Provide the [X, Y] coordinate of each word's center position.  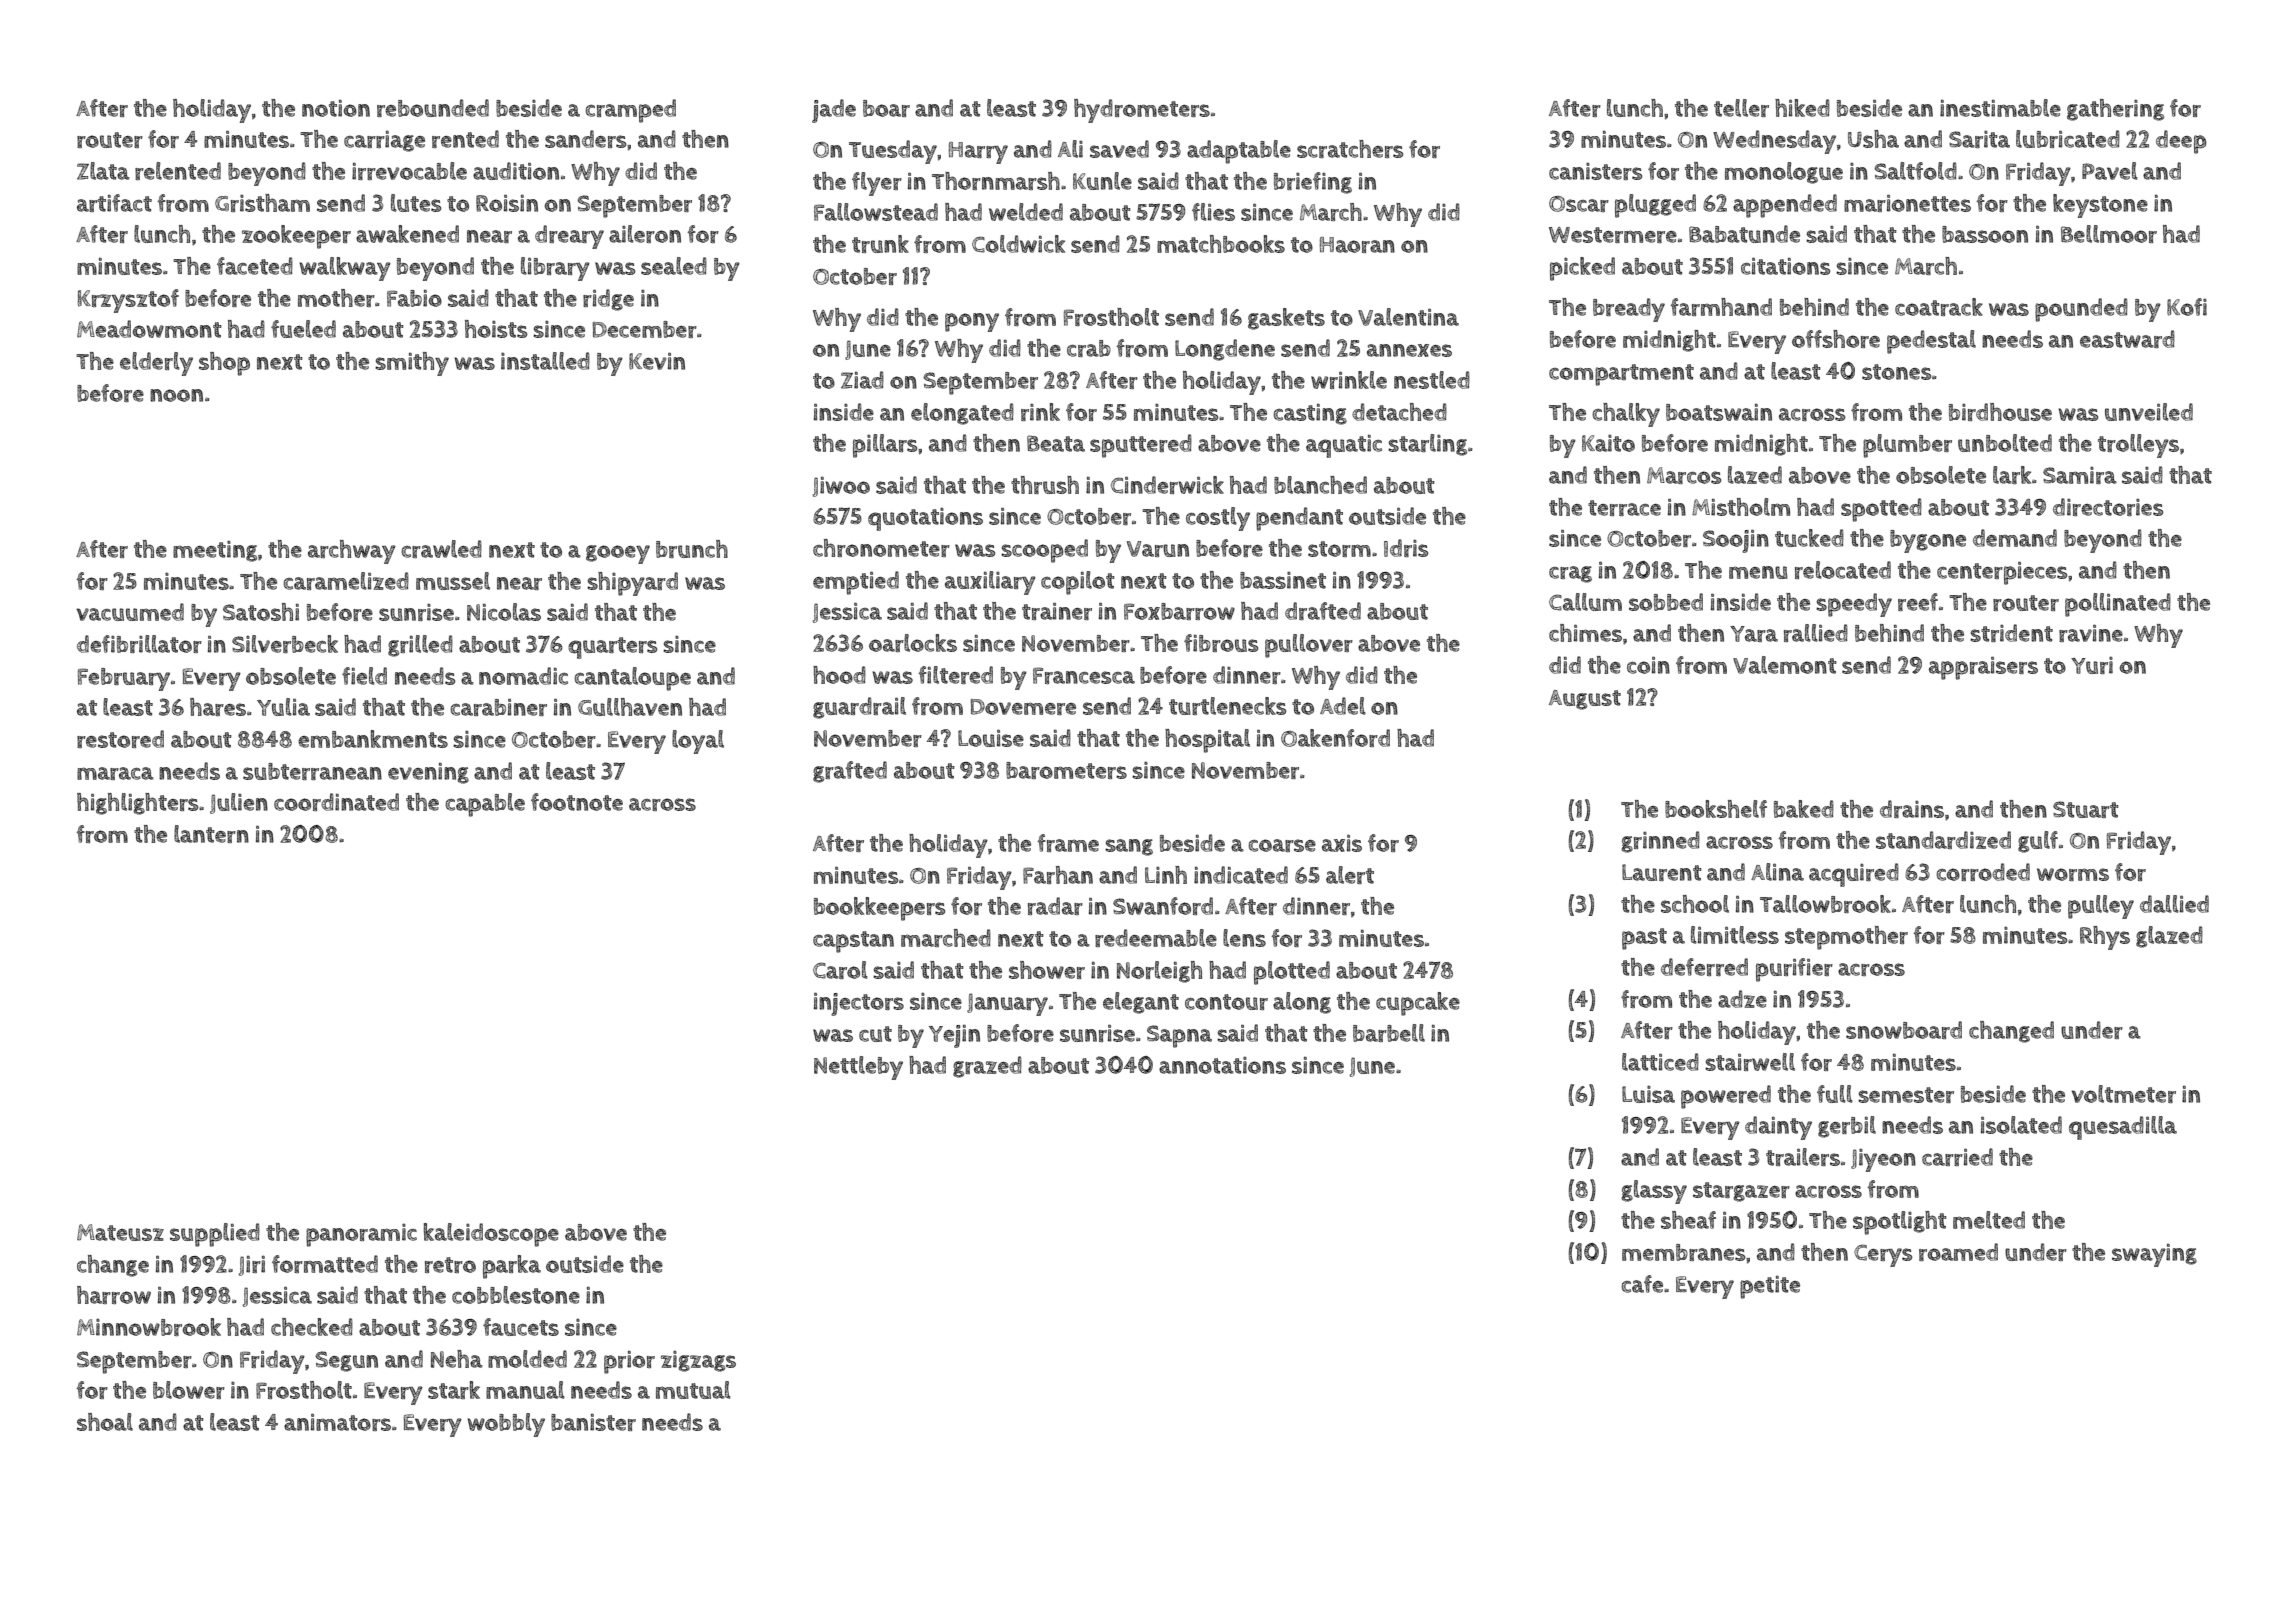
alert [1350, 875]
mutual [693, 1390]
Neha [457, 1359]
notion [336, 108]
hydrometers [1142, 111]
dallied [2174, 904]
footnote [577, 802]
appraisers [1983, 668]
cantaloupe [633, 679]
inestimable [2000, 108]
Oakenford [1335, 738]
